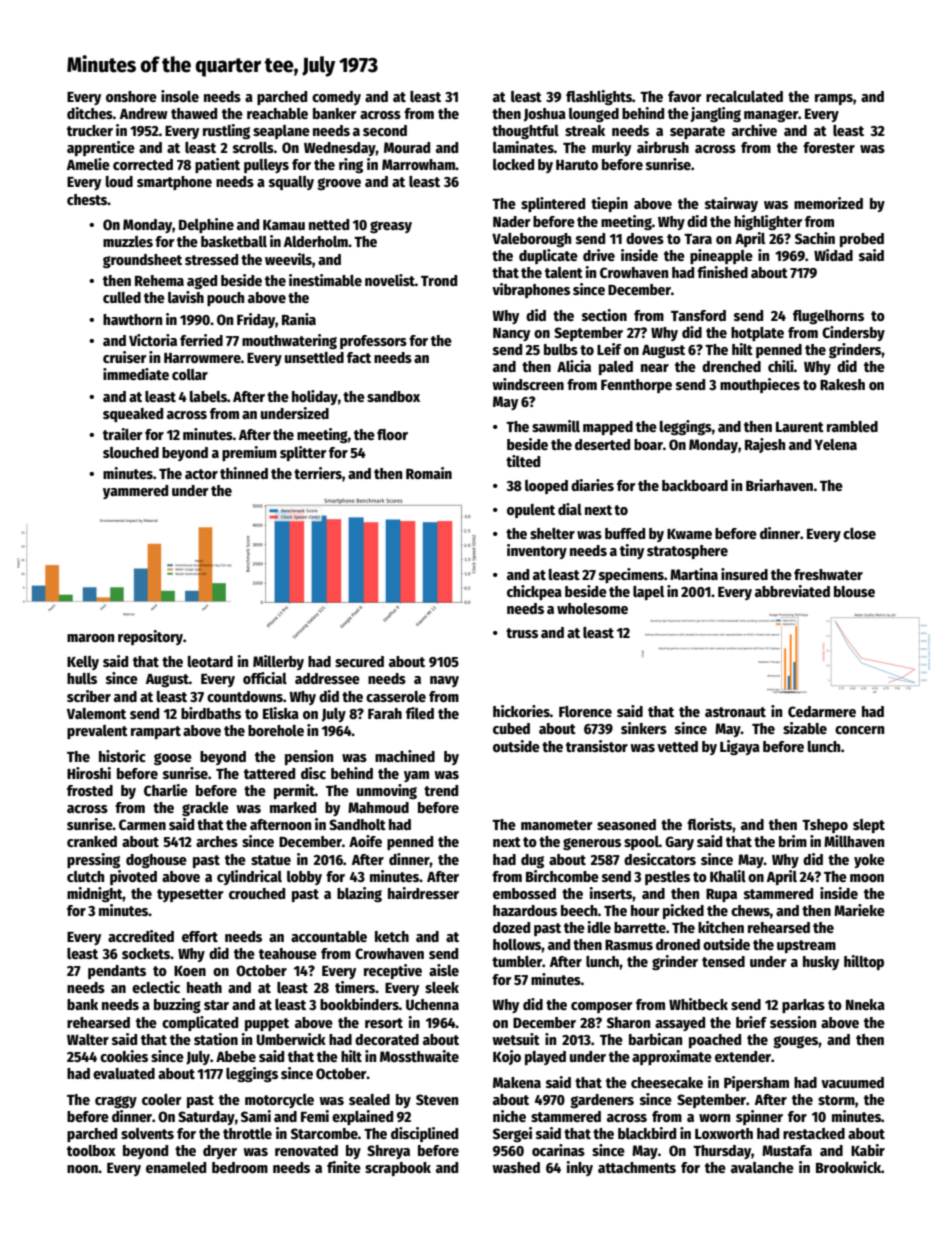 Image resolution: width=952 pixels, height=1233 pixels. Describe the element at coordinates (133, 415) in the image. I see `squeaked` at that location.
